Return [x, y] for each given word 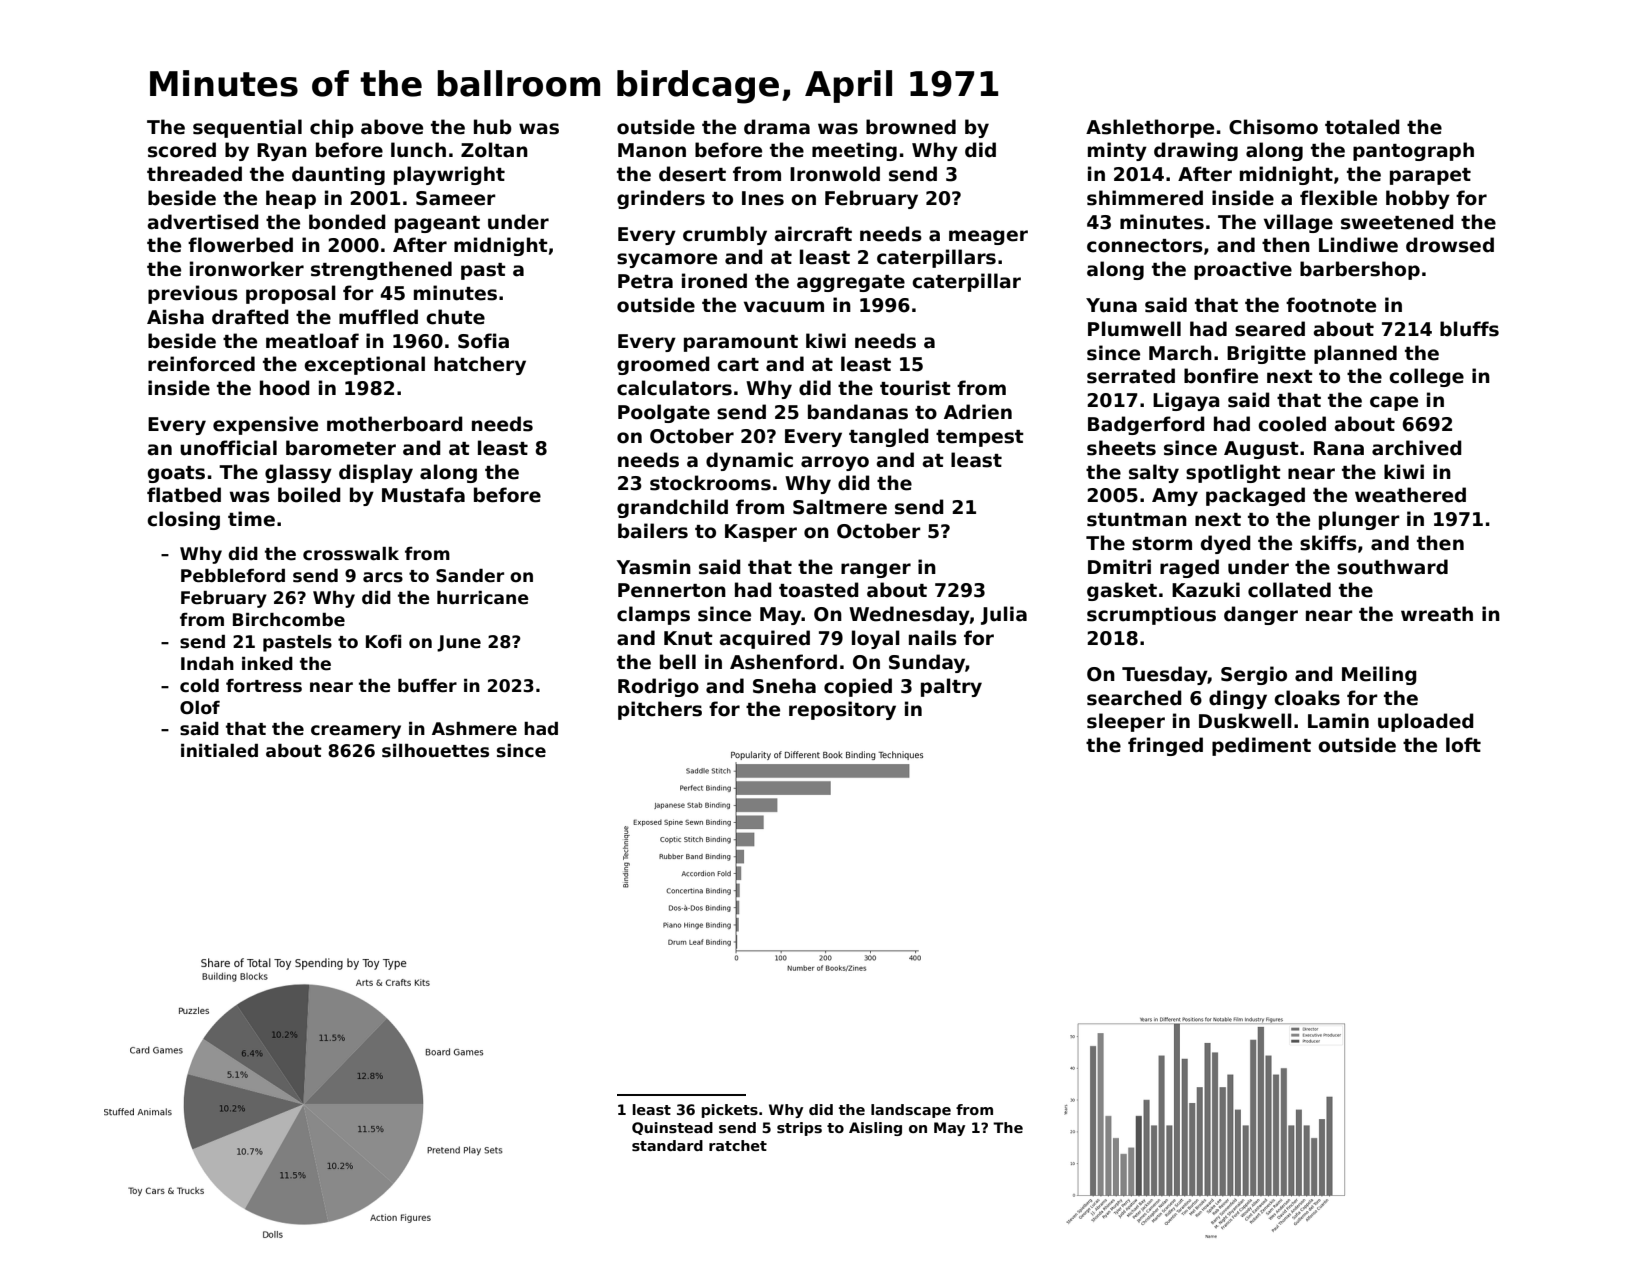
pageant [437, 224]
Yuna [1111, 305]
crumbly [725, 235]
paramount [741, 343]
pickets [730, 1111]
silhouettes [435, 751]
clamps [653, 615]
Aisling [875, 1129]
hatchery [480, 365]
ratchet [738, 1145]
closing [183, 520]
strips [799, 1129]
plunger [1359, 520]
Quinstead [672, 1128]
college [1426, 377]
